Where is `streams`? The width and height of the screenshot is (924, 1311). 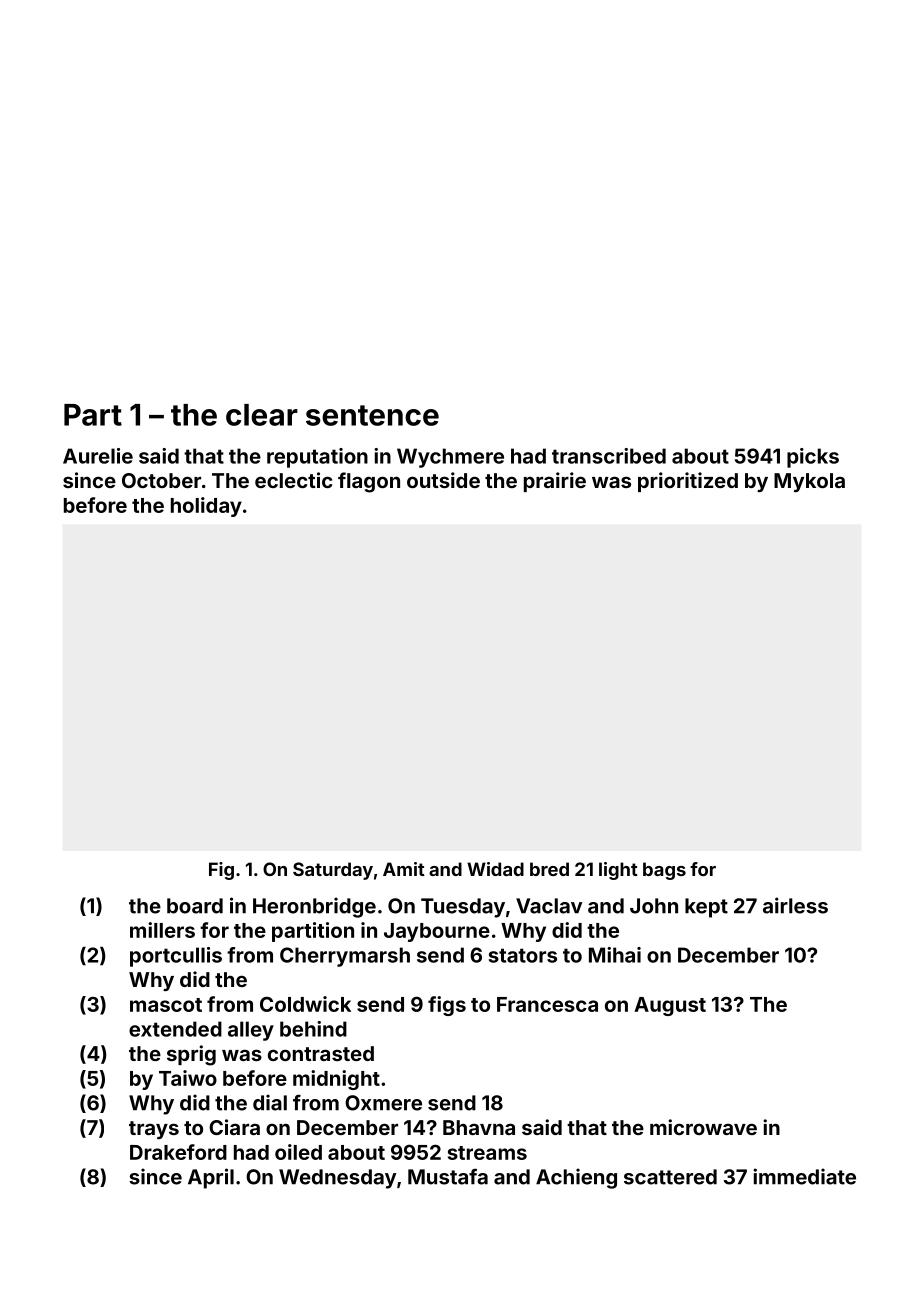 streams is located at coordinates (487, 1153).
